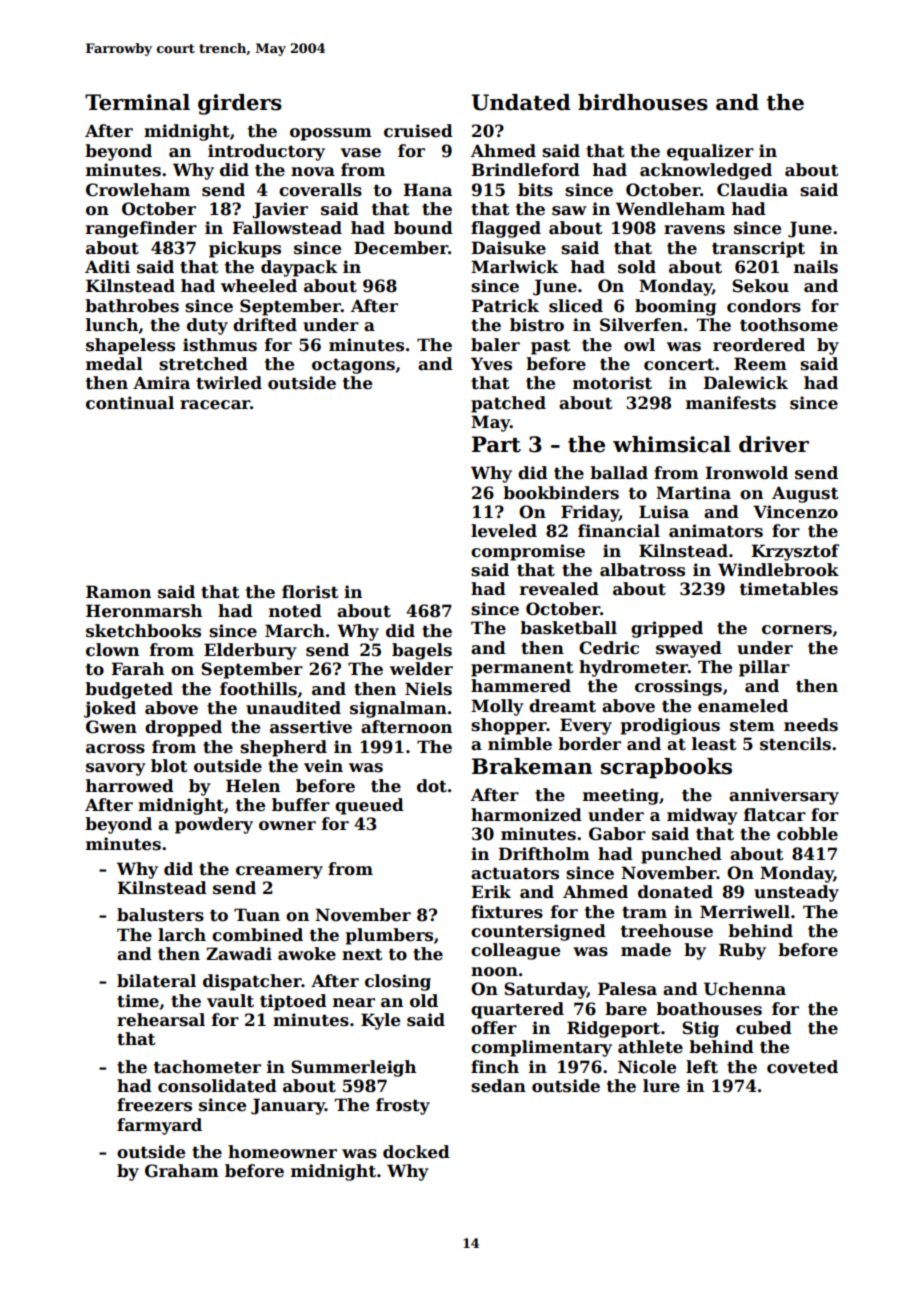 This screenshot has height=1308, width=924. What do you see at coordinates (568, 628) in the screenshot?
I see `basketball` at bounding box center [568, 628].
